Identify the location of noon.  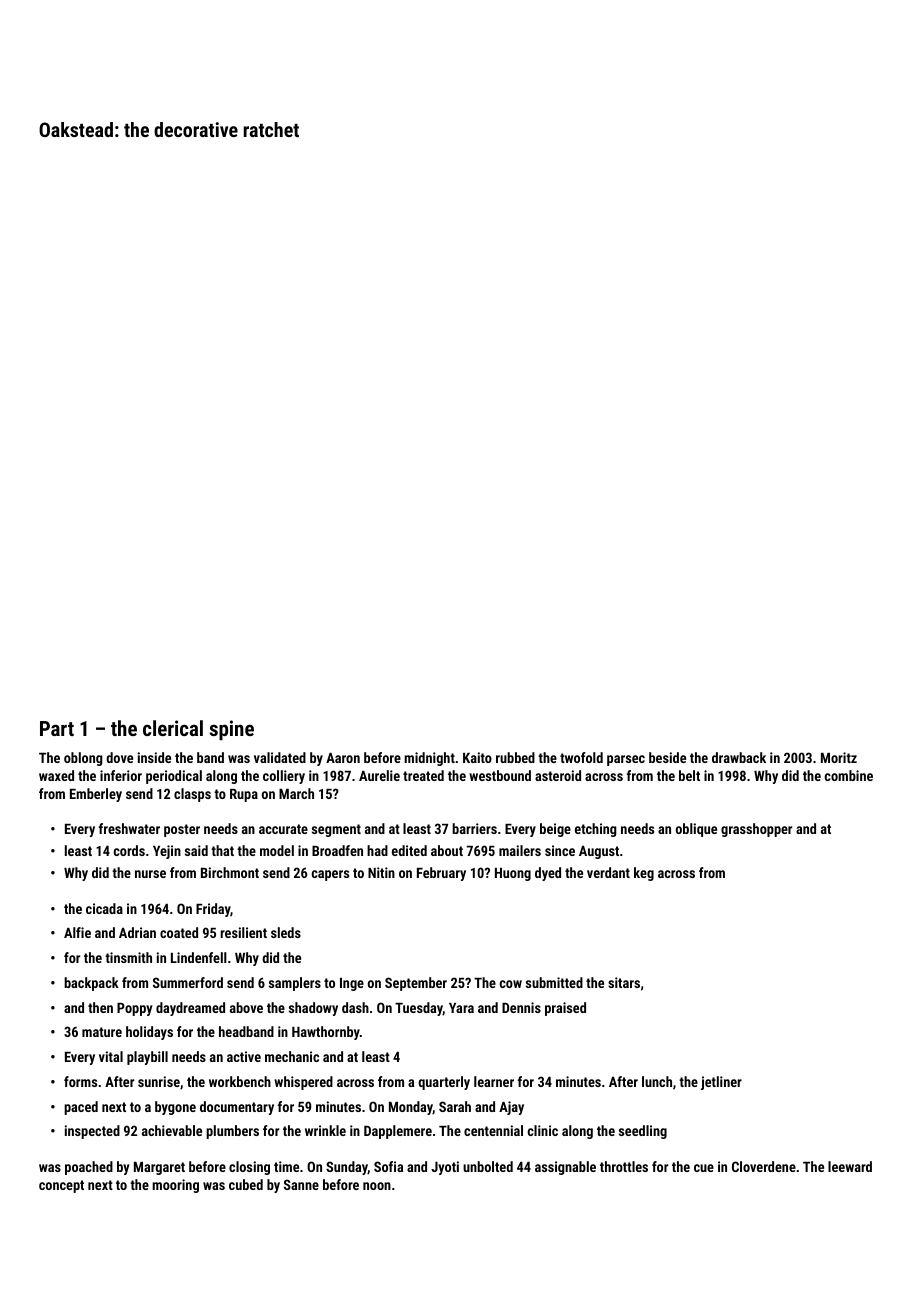
(377, 1186).
